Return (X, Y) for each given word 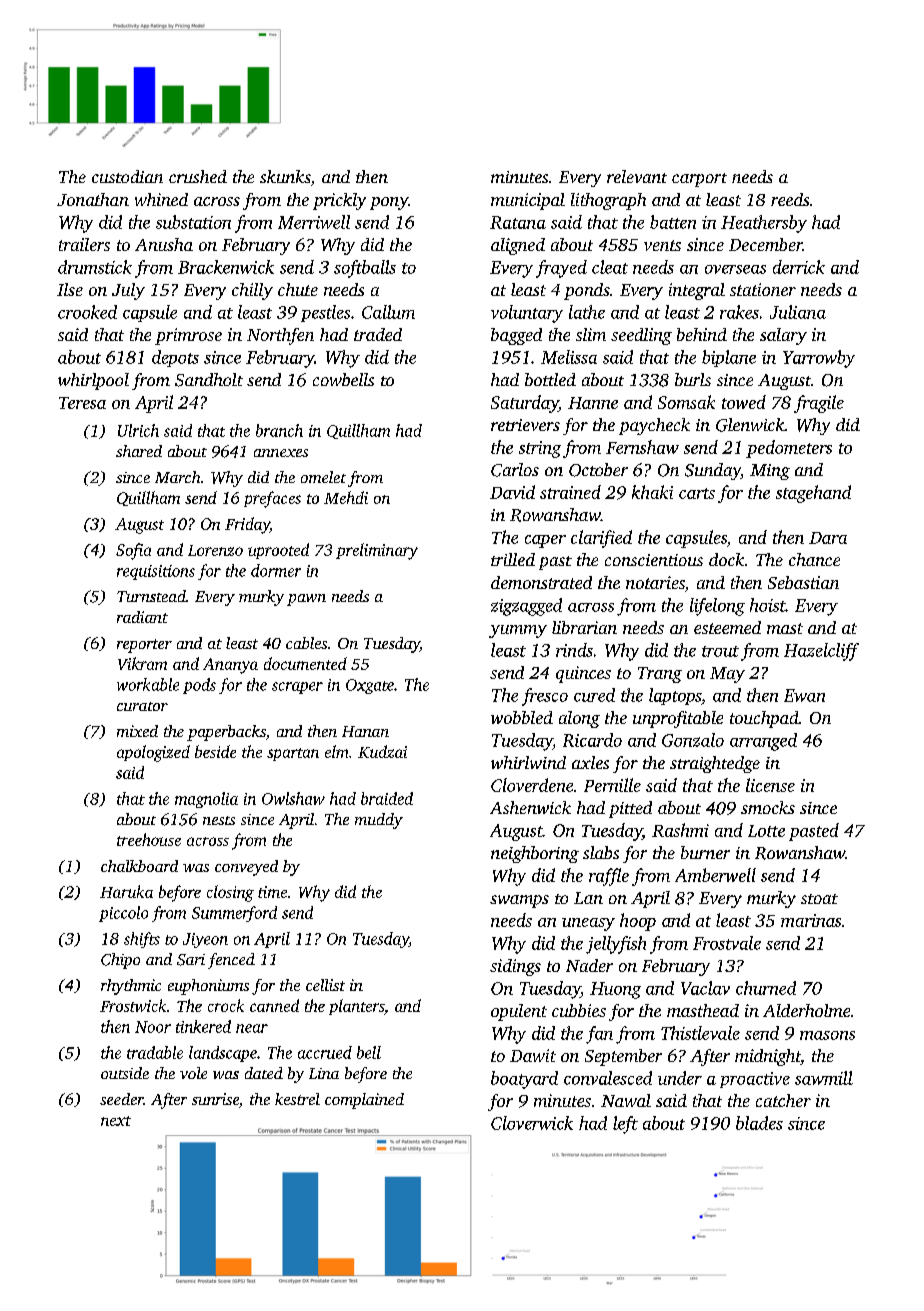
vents (662, 245)
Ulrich (138, 430)
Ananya (230, 666)
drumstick (95, 267)
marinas (811, 920)
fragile (819, 404)
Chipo (120, 961)
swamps (519, 901)
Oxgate (370, 686)
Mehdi (346, 497)
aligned (518, 246)
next (116, 1121)
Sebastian (803, 582)
